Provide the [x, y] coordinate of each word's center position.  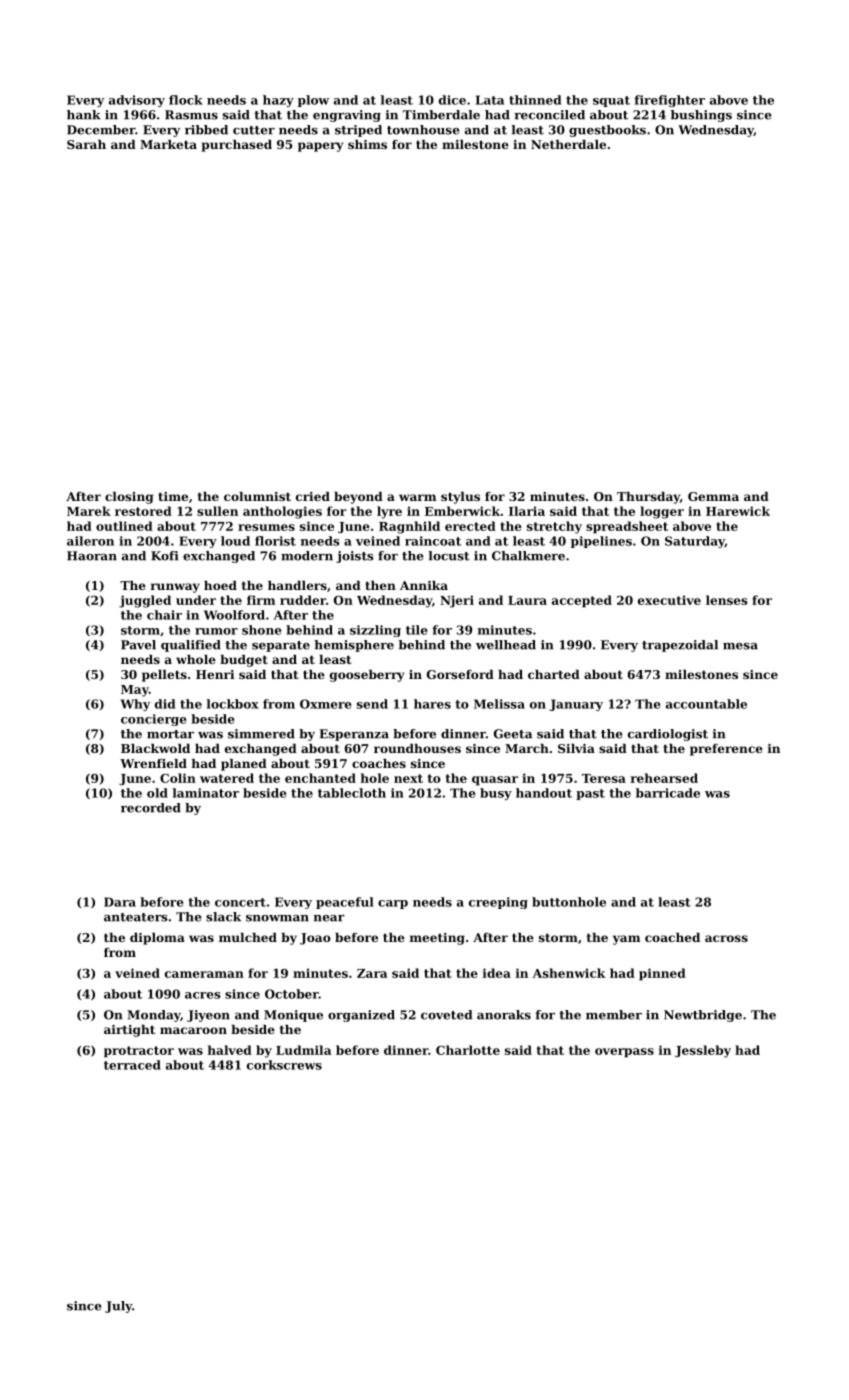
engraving [347, 116]
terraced [132, 1065]
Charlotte [468, 1050]
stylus [460, 498]
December [101, 130]
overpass [624, 1053]
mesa [740, 646]
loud [235, 541]
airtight [129, 1031]
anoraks [504, 1015]
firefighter [669, 101]
